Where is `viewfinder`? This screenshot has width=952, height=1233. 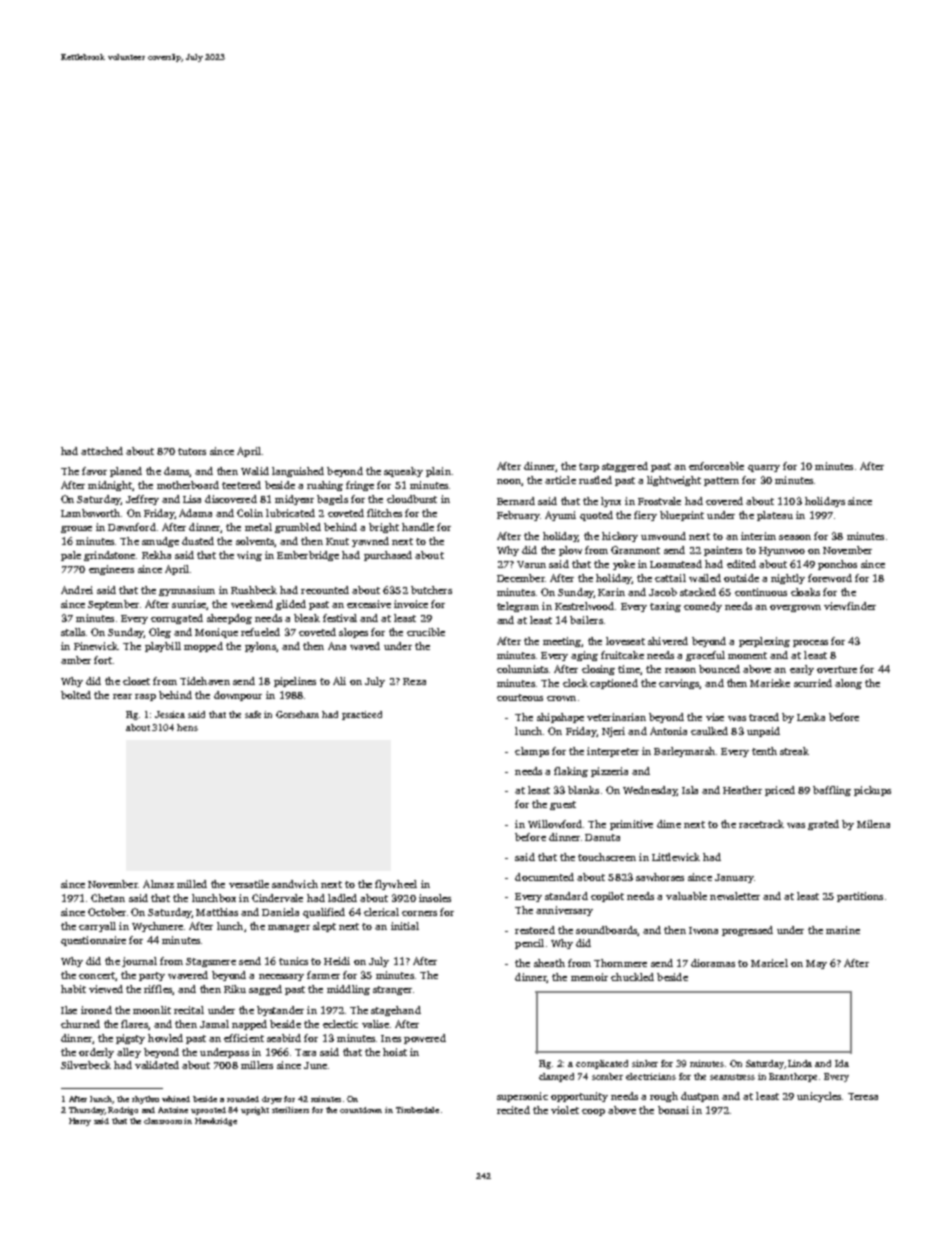
viewfinder is located at coordinates (850, 606).
